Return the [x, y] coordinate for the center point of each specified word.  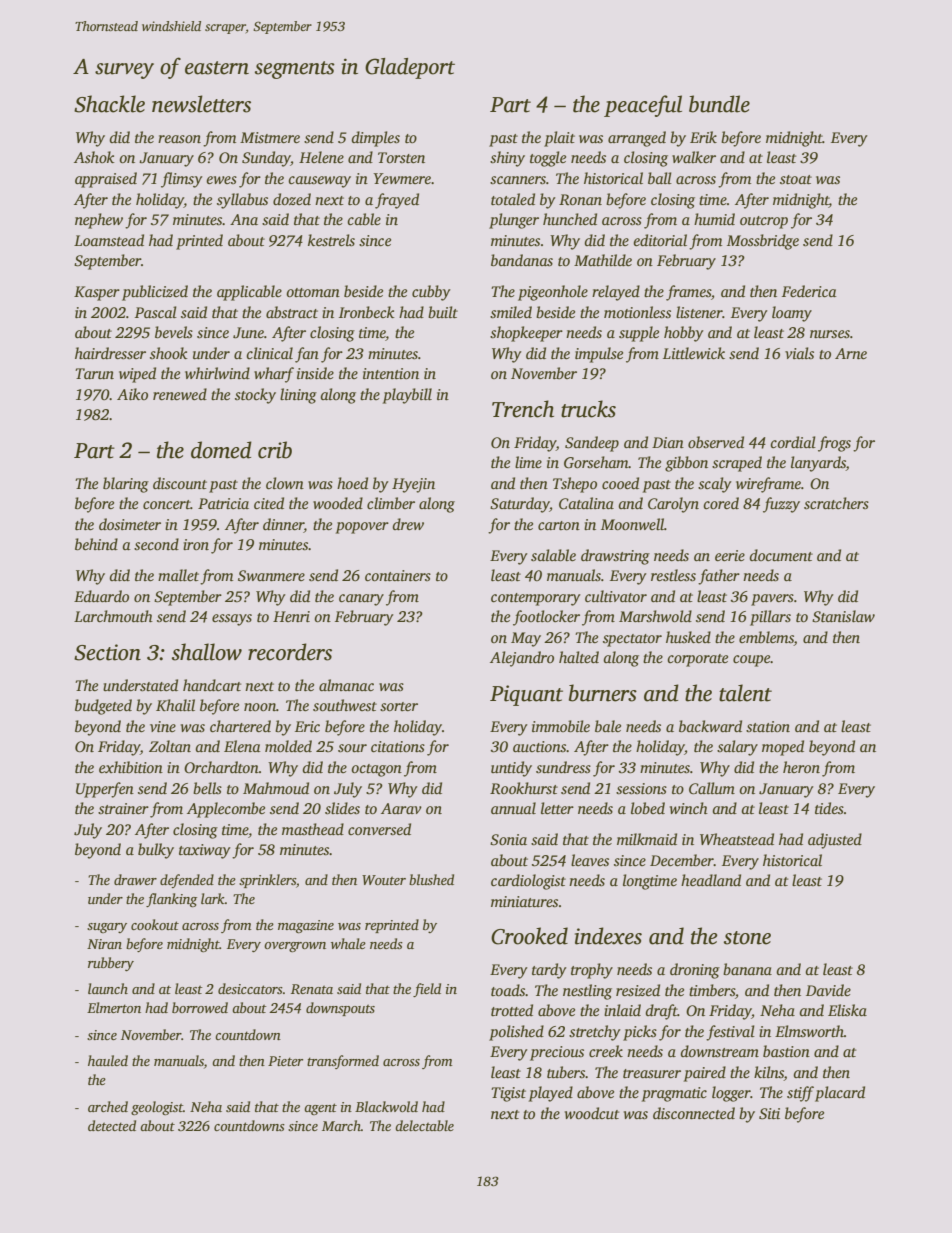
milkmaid [647, 839]
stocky [255, 396]
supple [639, 334]
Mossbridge [763, 242]
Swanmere [271, 576]
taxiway [205, 851]
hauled [108, 1060]
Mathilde [603, 260]
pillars [770, 618]
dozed [292, 199]
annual [513, 808]
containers [398, 575]
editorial [660, 240]
